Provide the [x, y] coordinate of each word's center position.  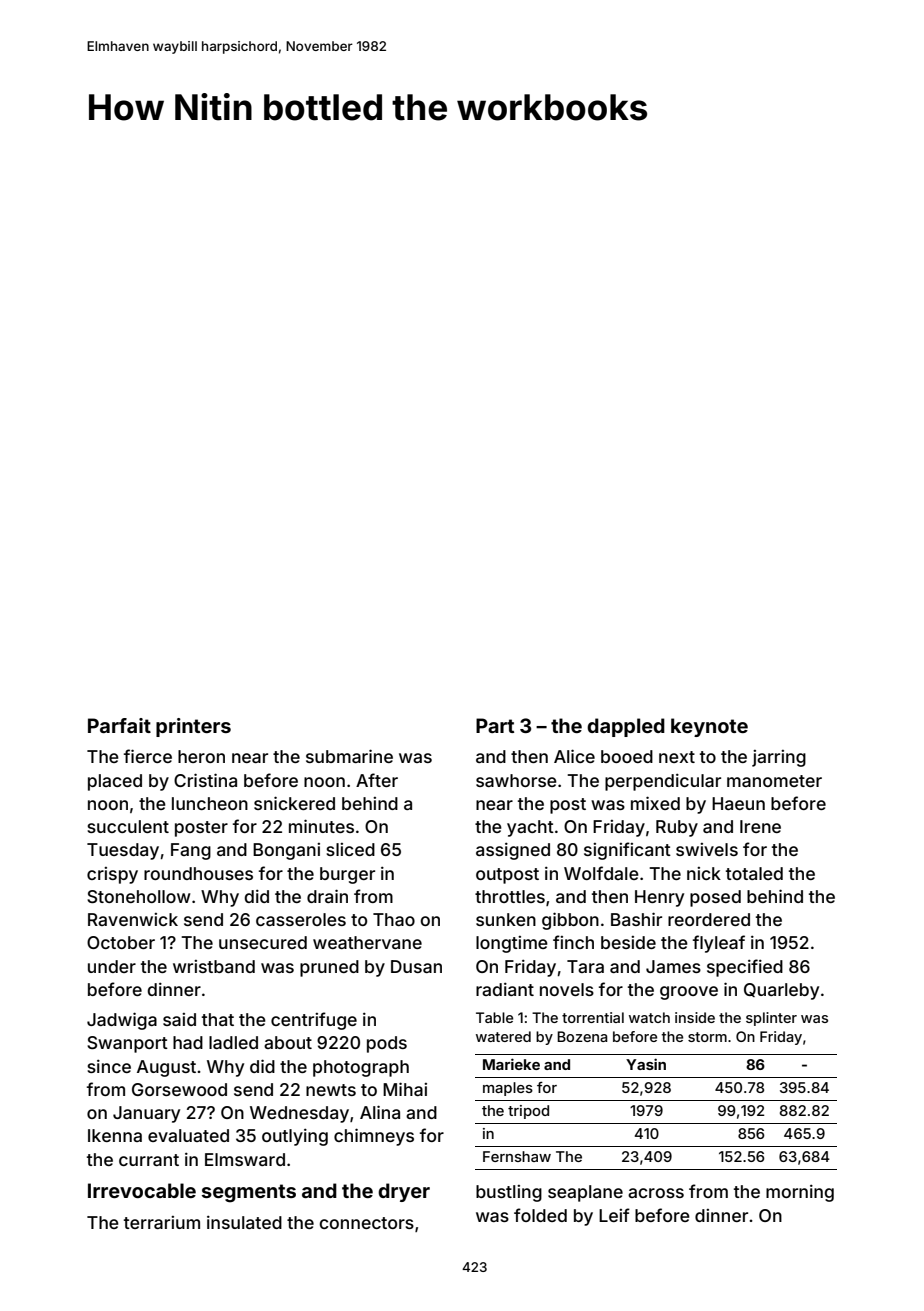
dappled [626, 727]
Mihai [405, 1089]
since [109, 1066]
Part [495, 725]
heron [201, 756]
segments [249, 1193]
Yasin [646, 1064]
